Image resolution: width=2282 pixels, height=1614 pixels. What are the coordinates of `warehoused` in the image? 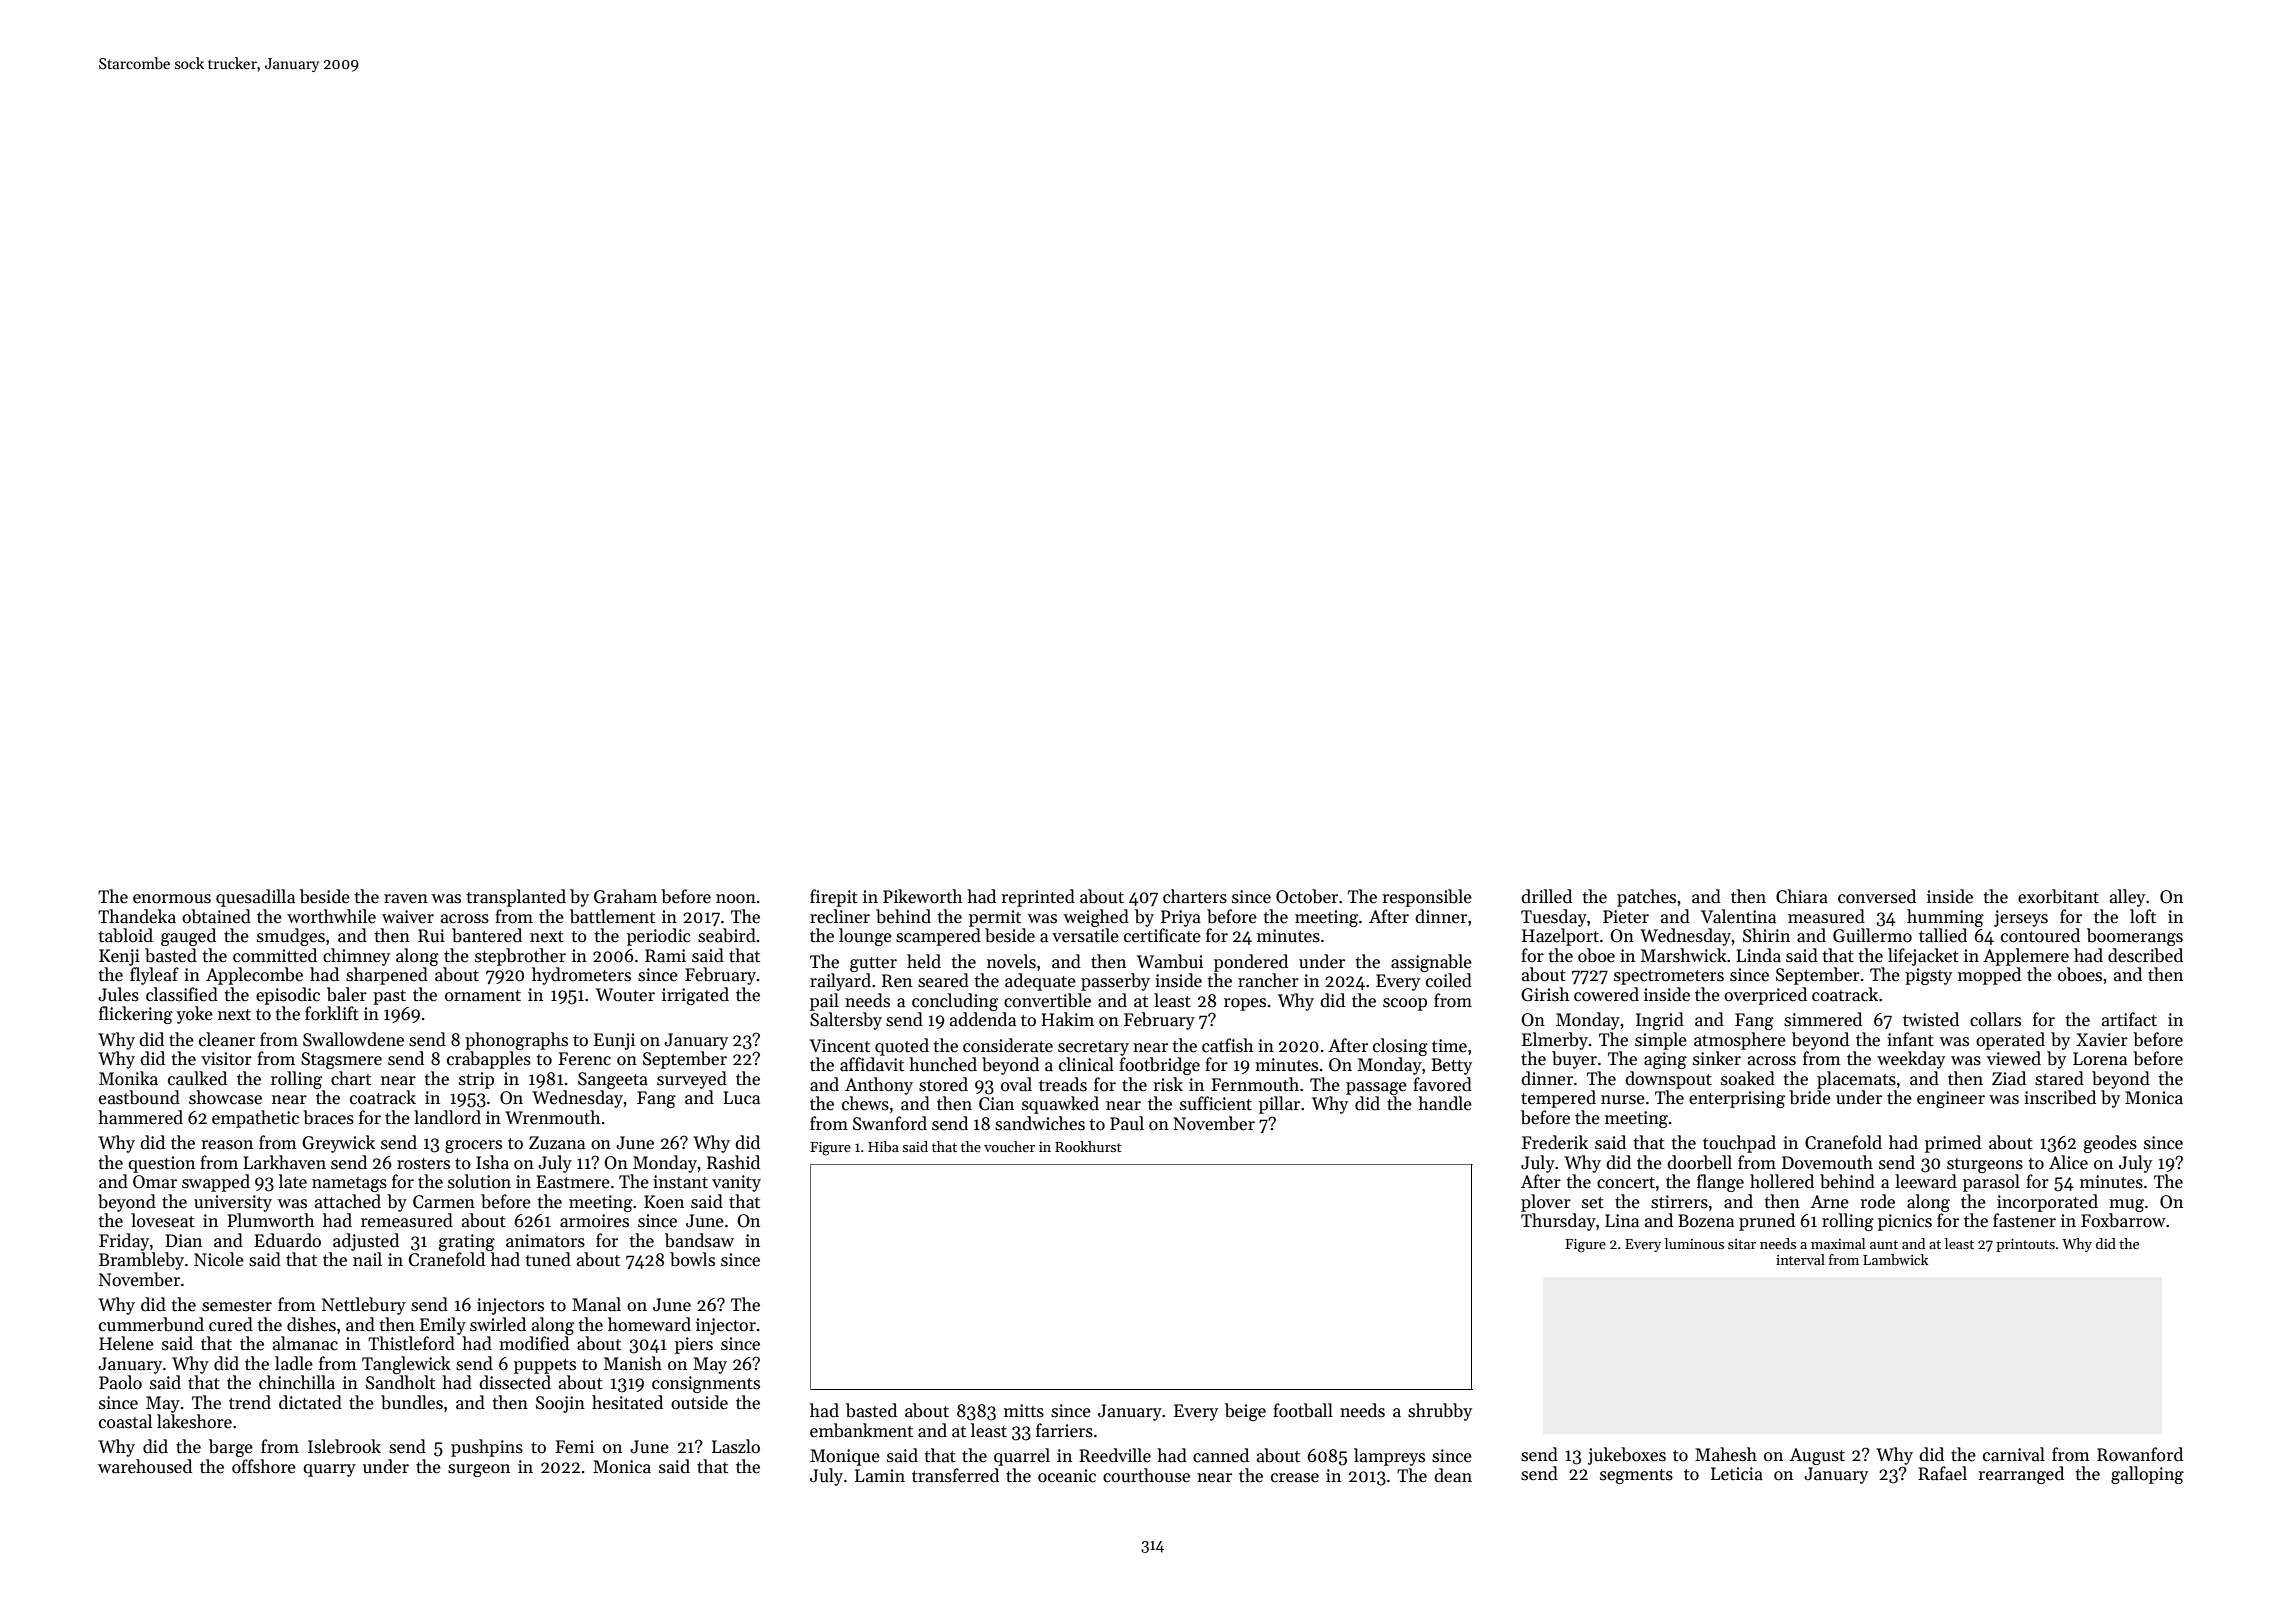 It's located at (145, 1466).
